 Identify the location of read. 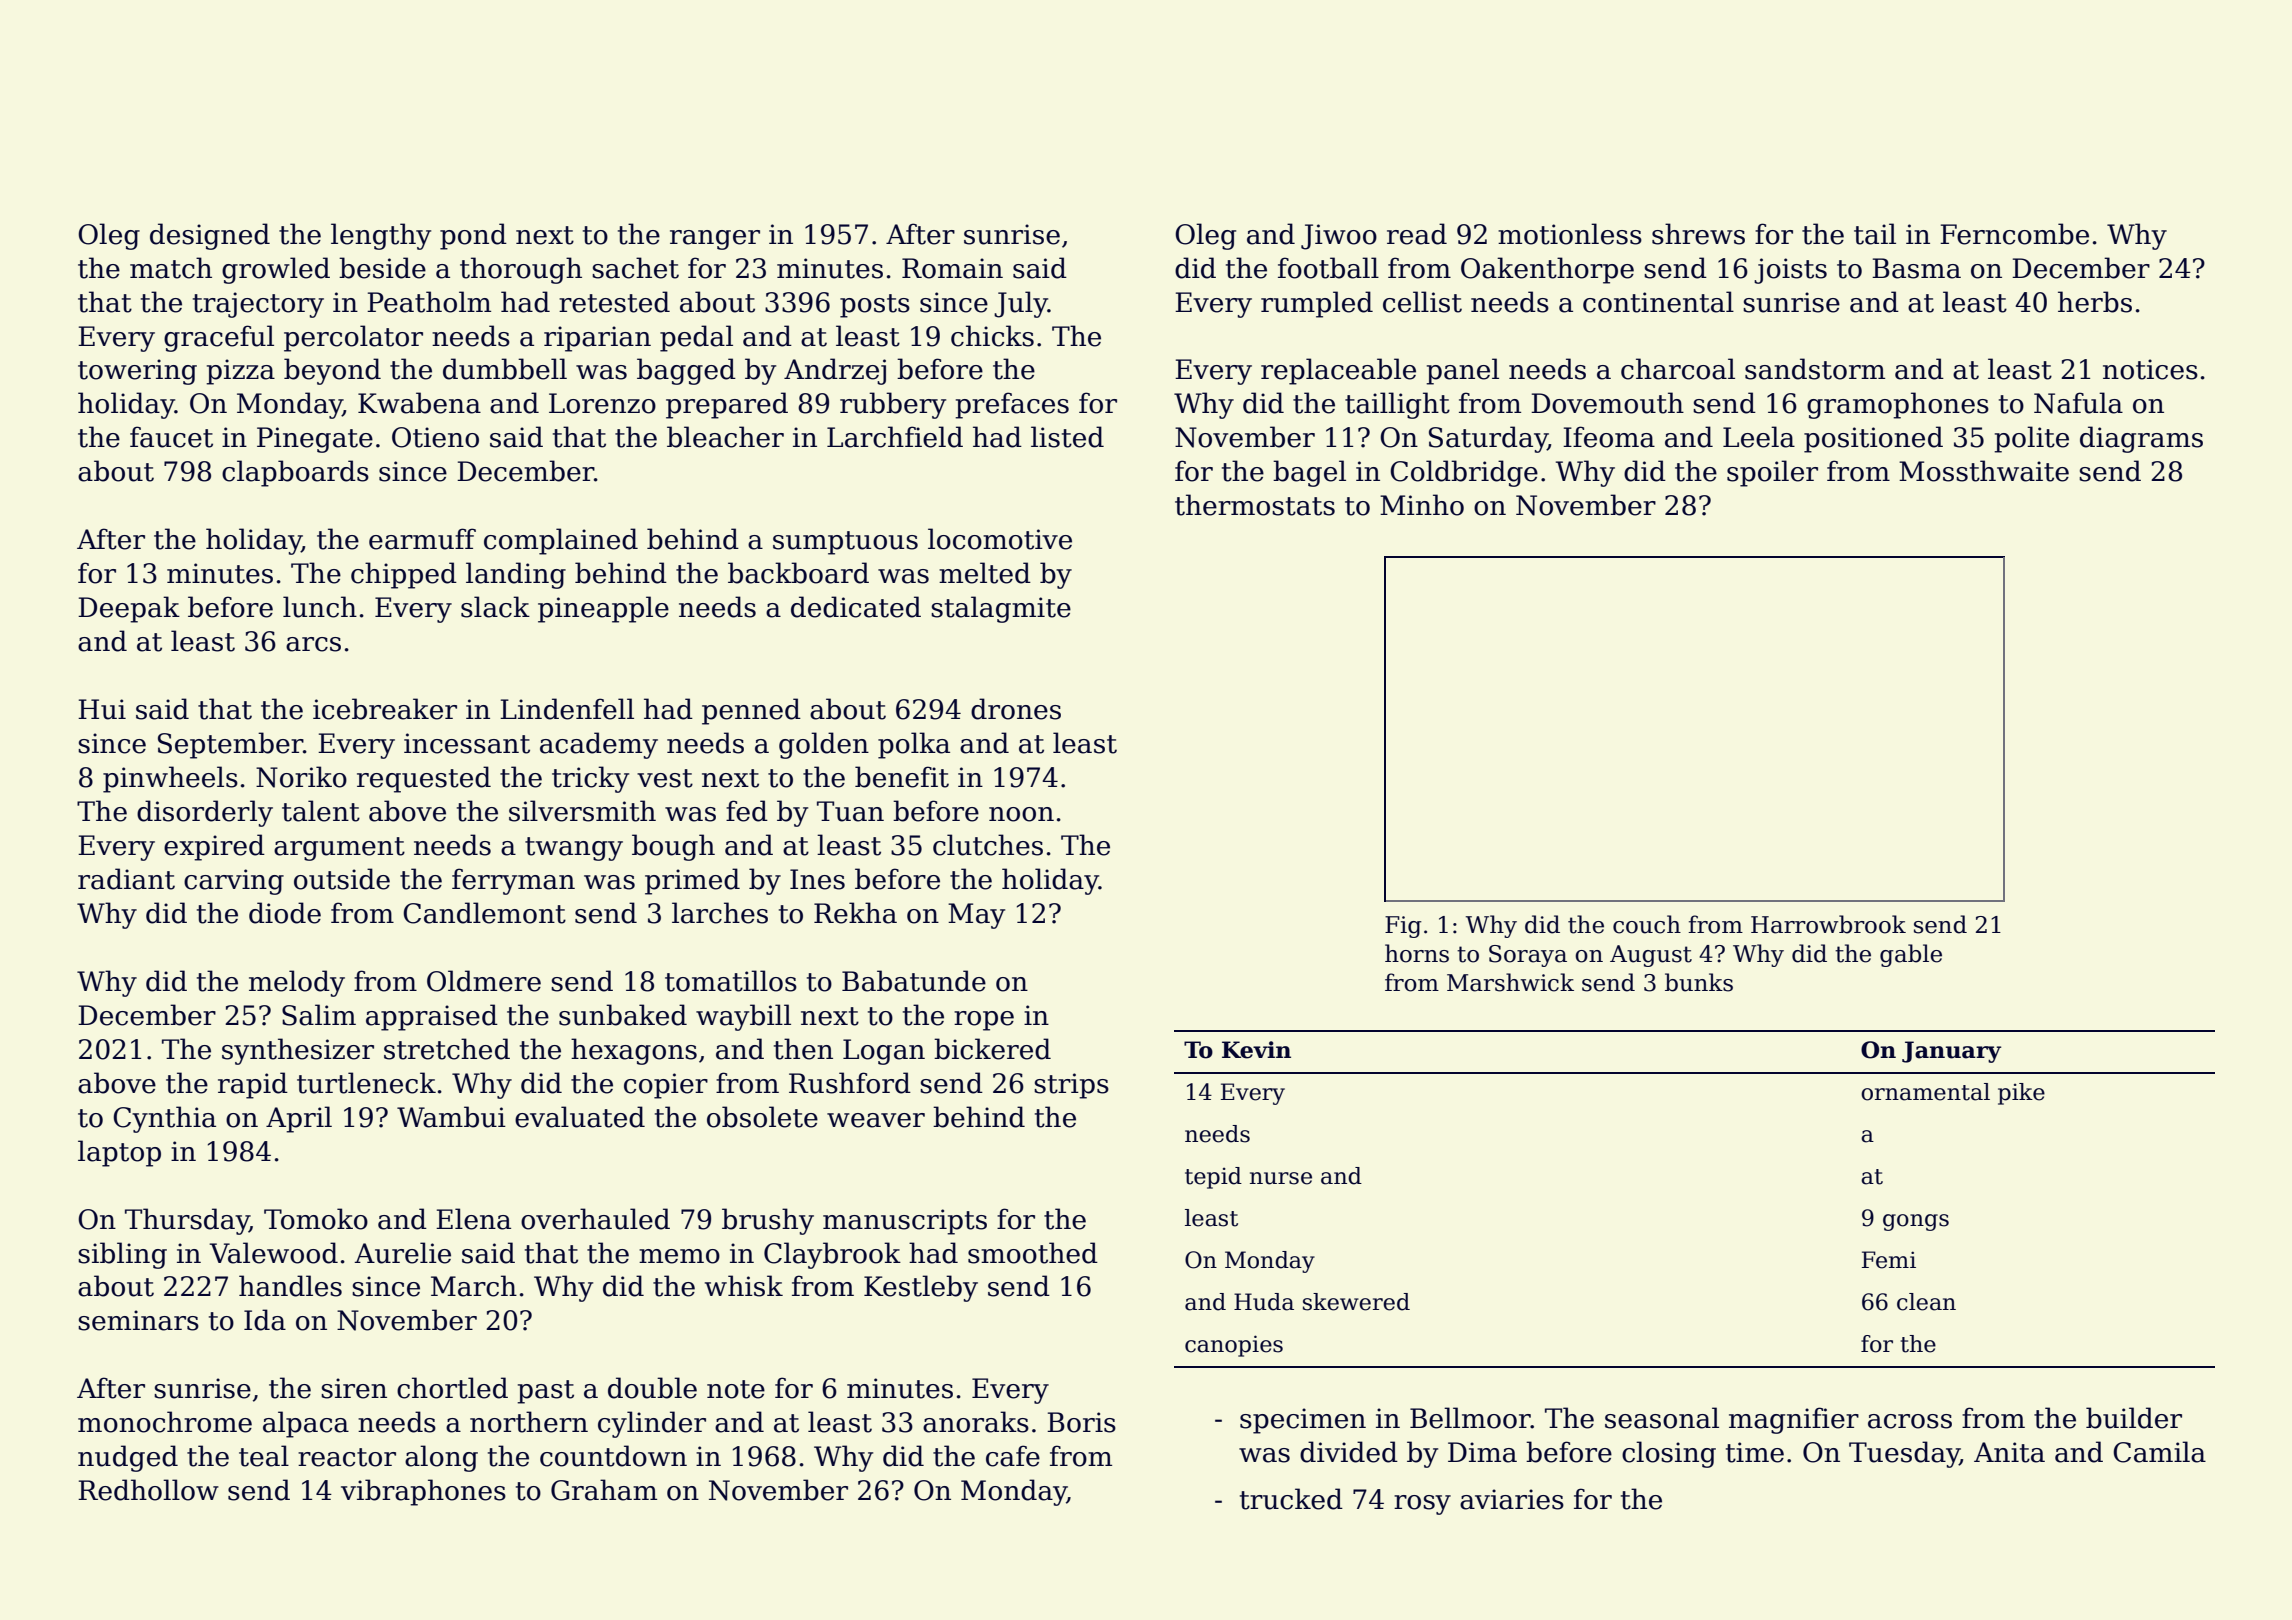
(1417, 234).
